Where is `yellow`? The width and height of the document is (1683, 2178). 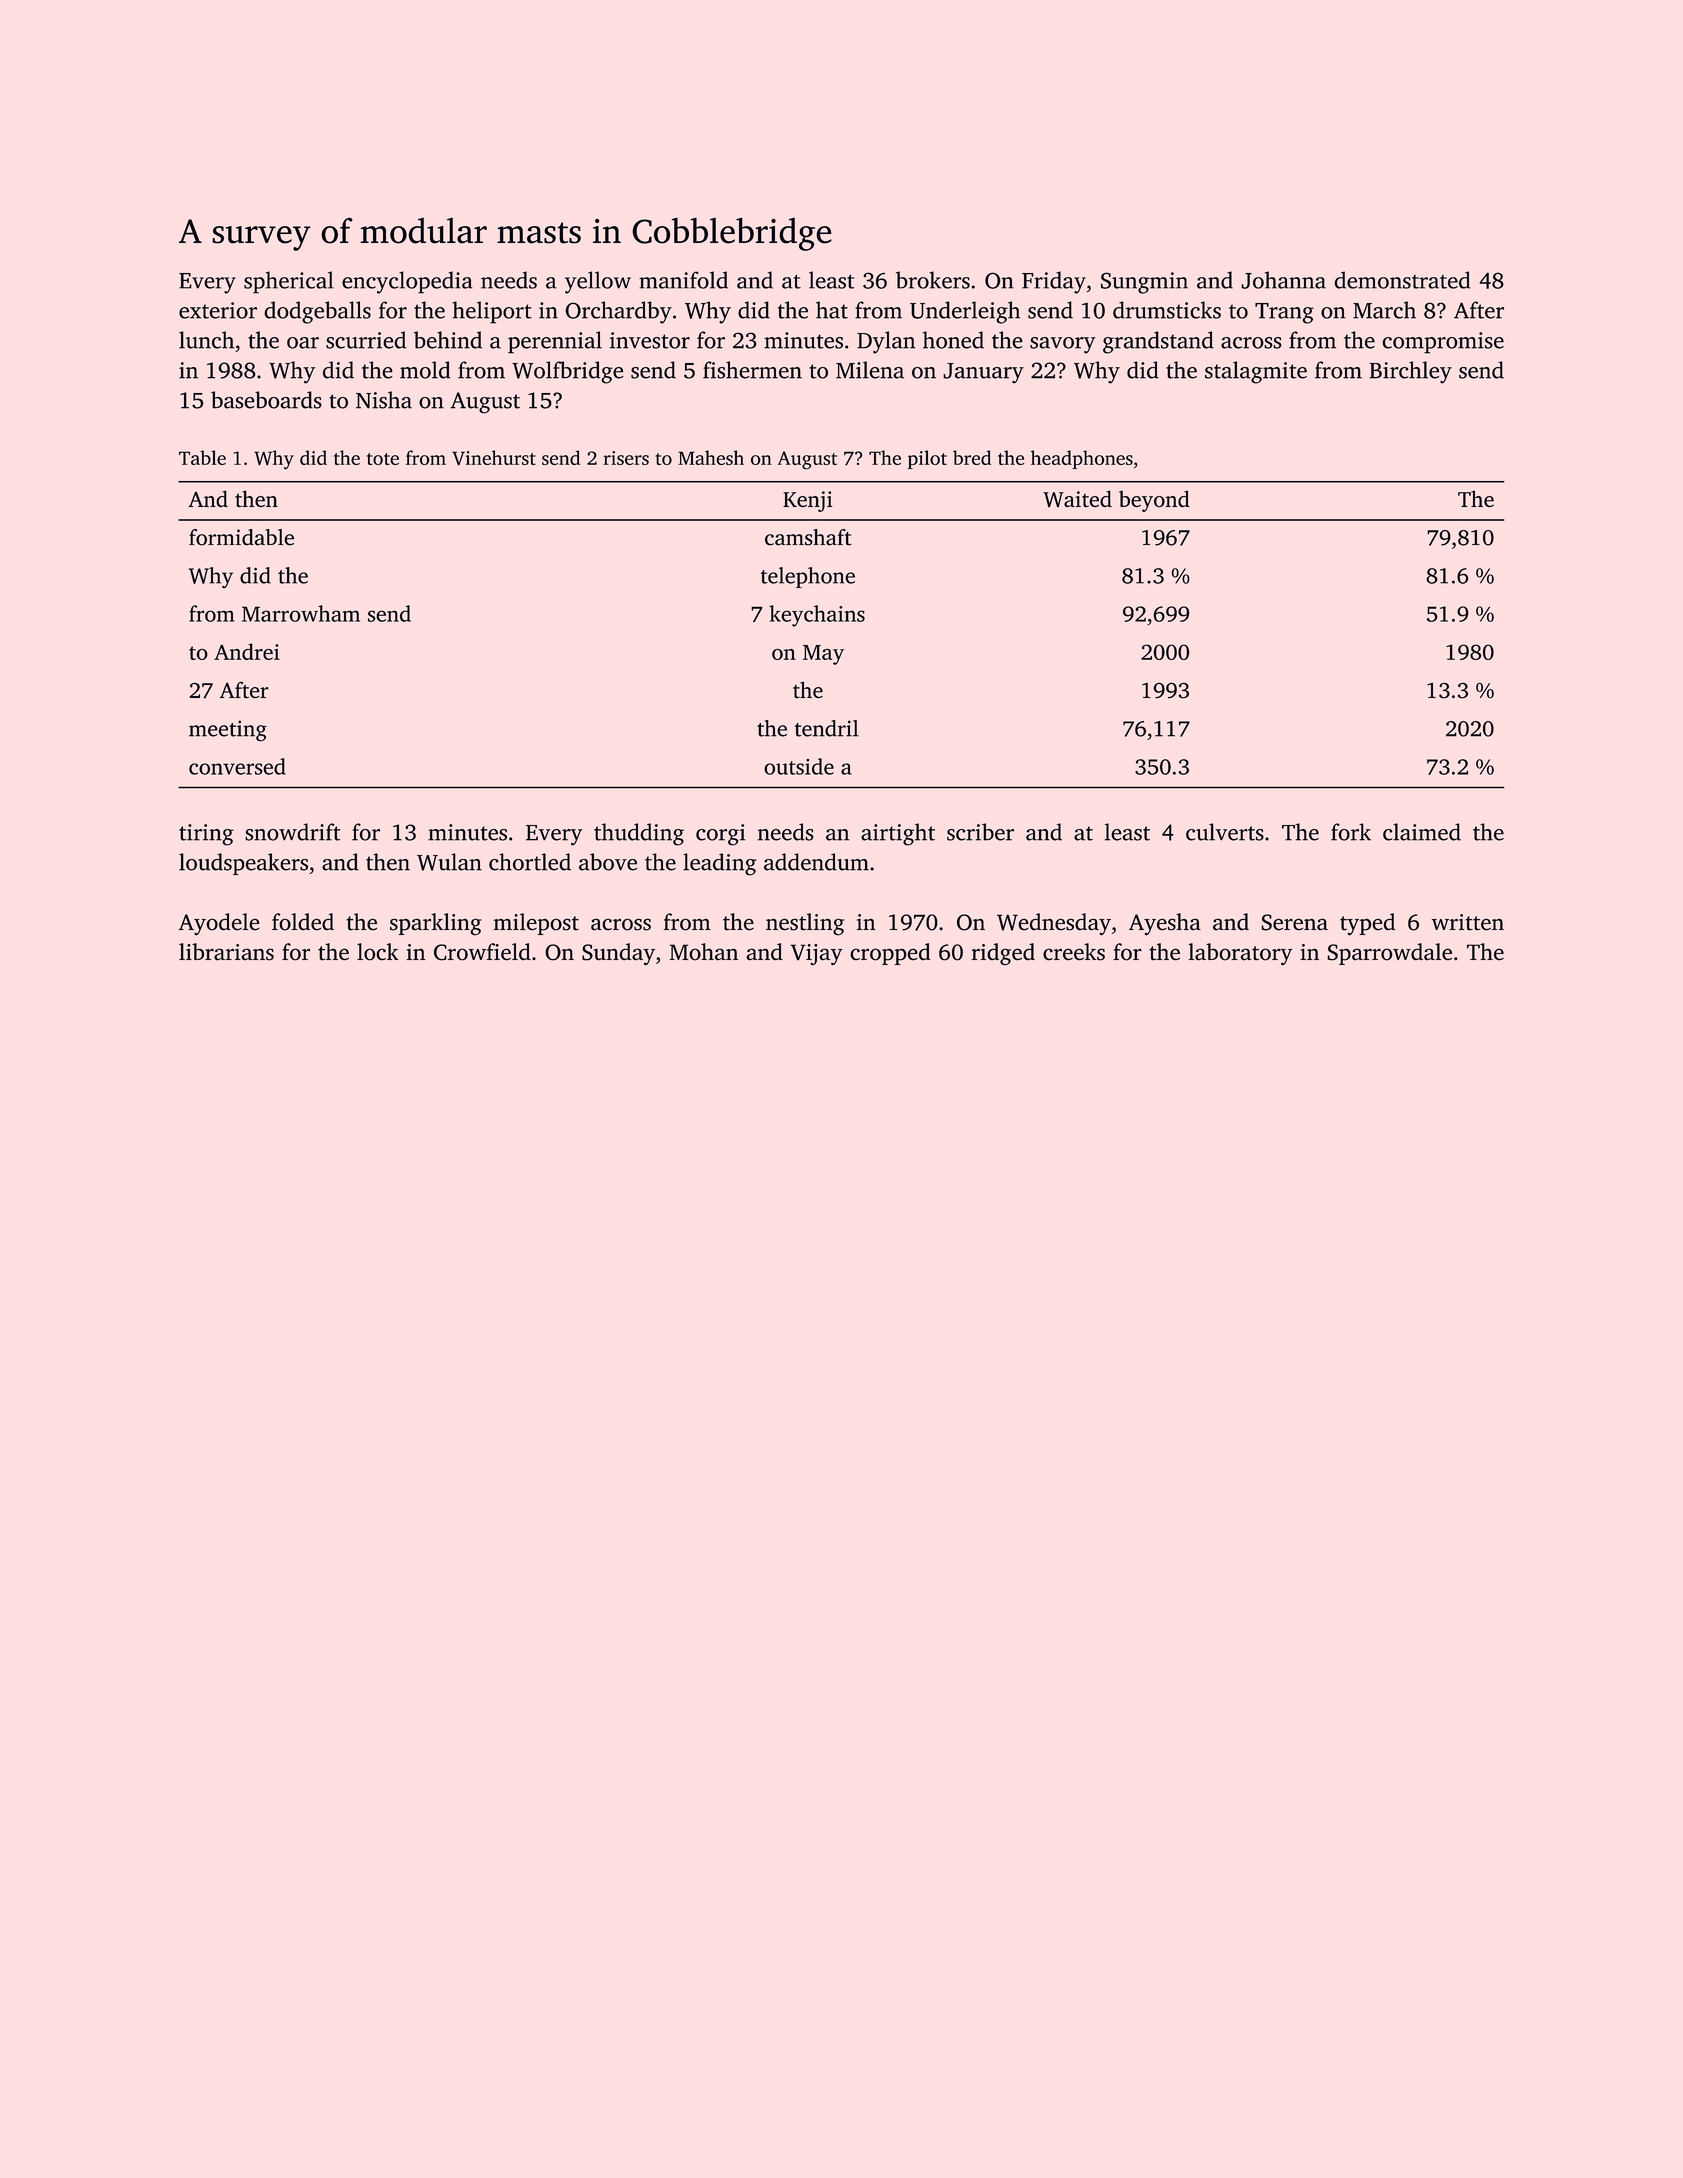 yellow is located at coordinates (598, 282).
